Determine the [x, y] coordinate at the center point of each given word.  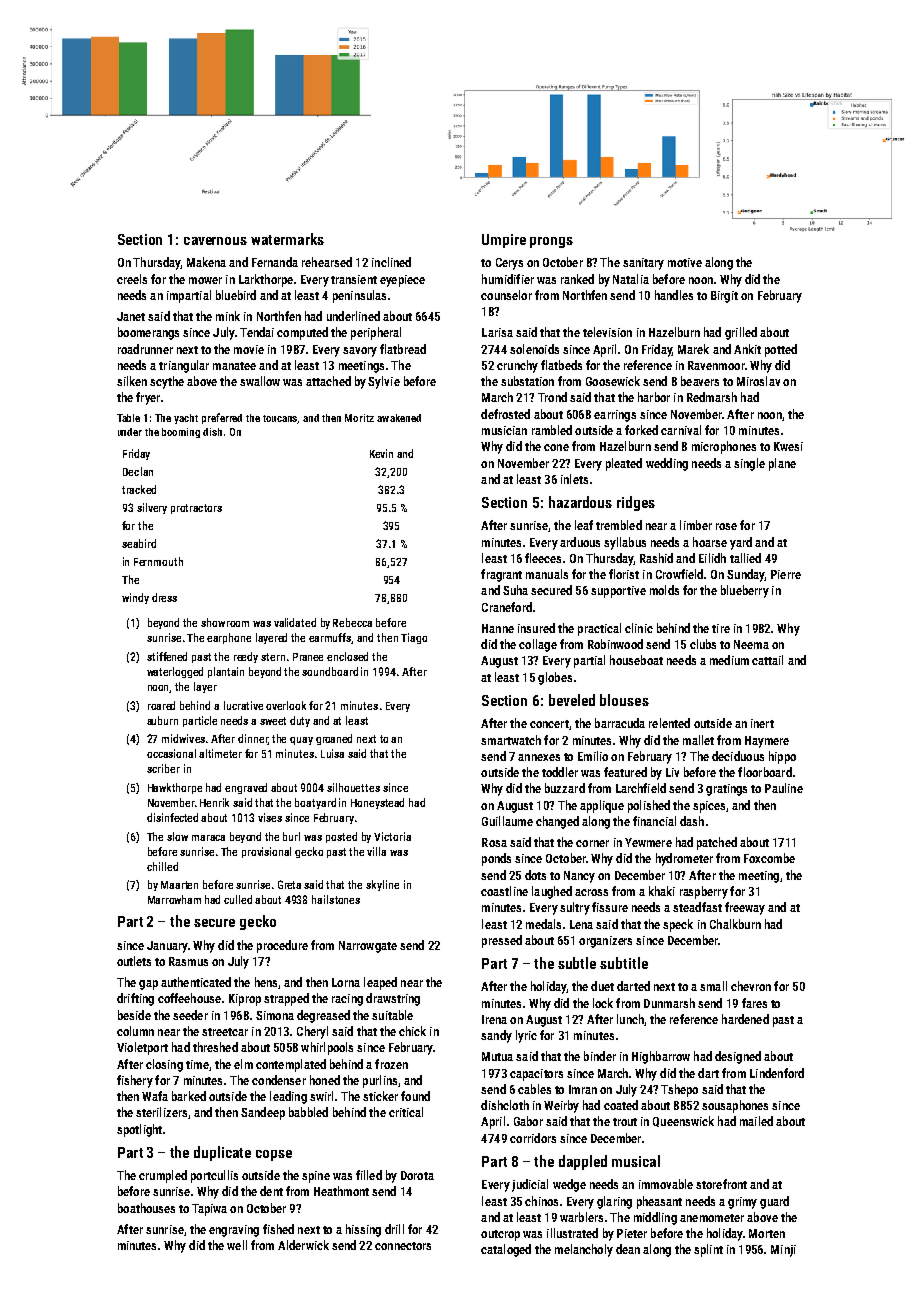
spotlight [139, 1130]
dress [164, 597]
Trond [552, 397]
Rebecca [352, 622]
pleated [624, 464]
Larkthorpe [266, 280]
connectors [403, 1246]
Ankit [747, 349]
